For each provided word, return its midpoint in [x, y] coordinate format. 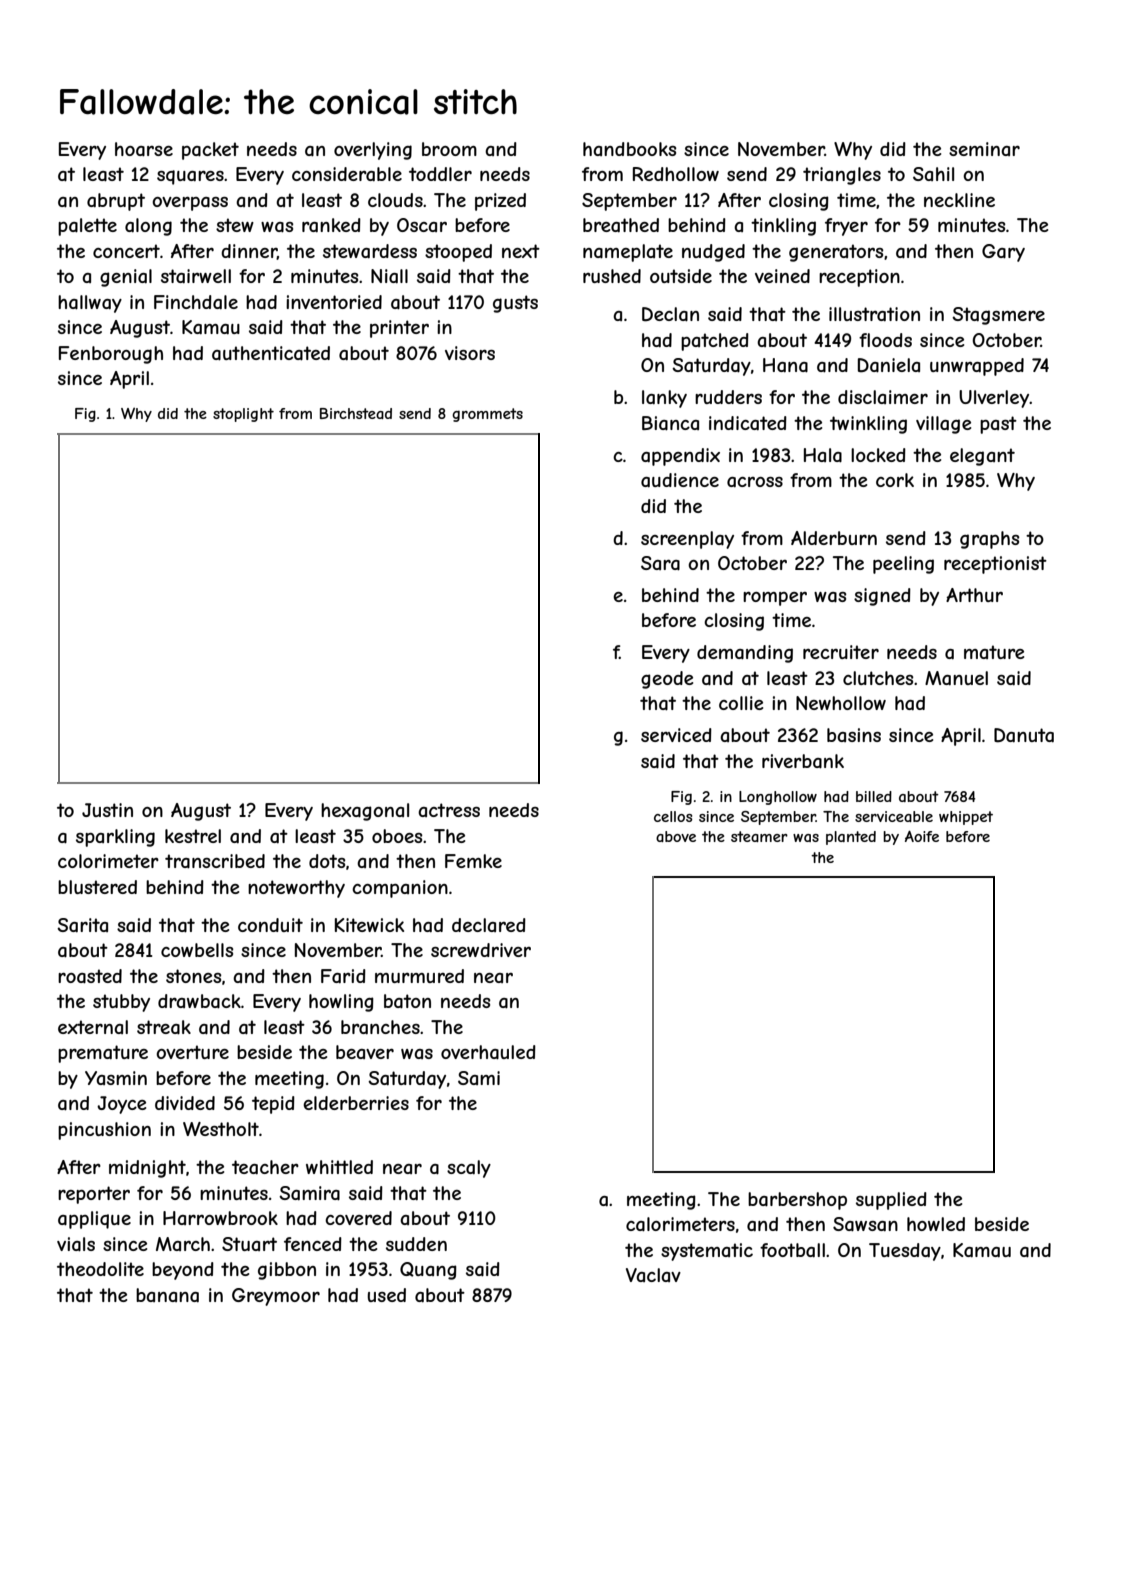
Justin [107, 810]
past [998, 425]
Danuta [1024, 735]
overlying [373, 151]
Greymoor [276, 1297]
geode [667, 680]
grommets [487, 415]
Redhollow [676, 174]
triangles [842, 176]
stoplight [243, 415]
